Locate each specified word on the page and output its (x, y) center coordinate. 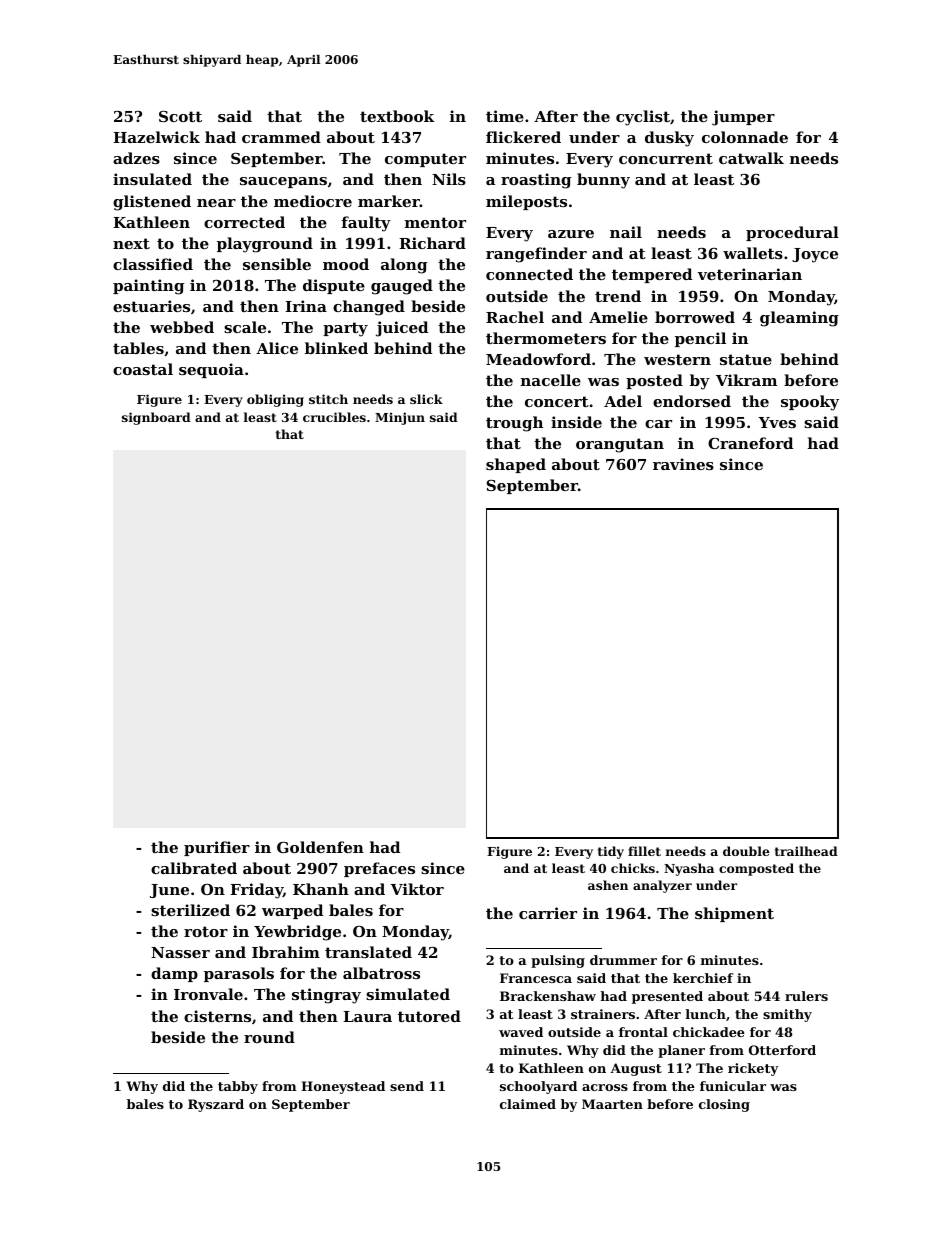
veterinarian (750, 274)
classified (153, 264)
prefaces (379, 869)
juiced (402, 329)
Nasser (180, 952)
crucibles (334, 417)
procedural (792, 233)
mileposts (526, 202)
